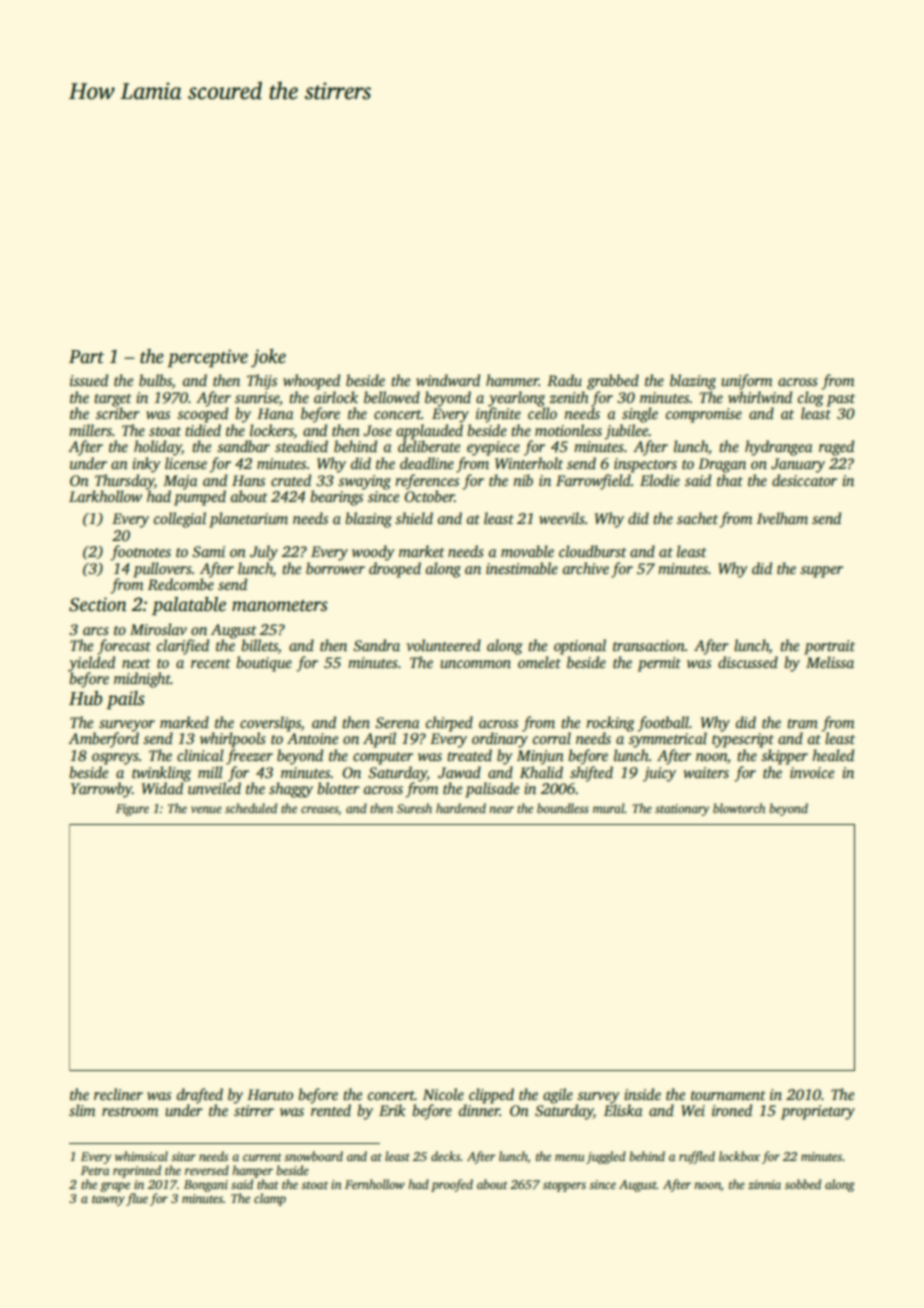 This screenshot has width=924, height=1308. What do you see at coordinates (200, 1096) in the screenshot?
I see `drafted` at bounding box center [200, 1096].
